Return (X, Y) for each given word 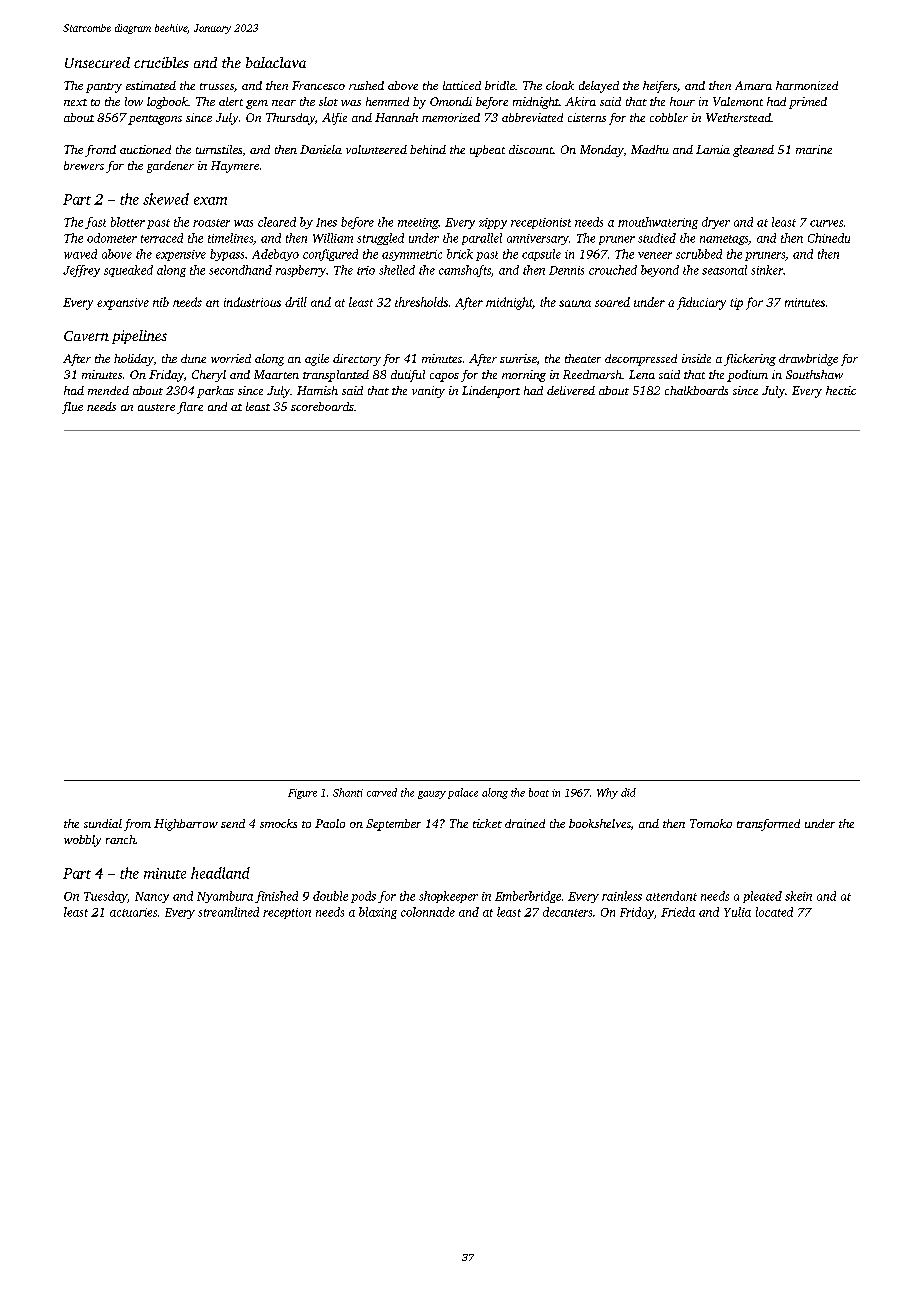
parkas (215, 392)
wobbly (82, 841)
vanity (428, 392)
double (330, 896)
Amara (753, 85)
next (75, 102)
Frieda (678, 912)
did (628, 792)
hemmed (387, 101)
